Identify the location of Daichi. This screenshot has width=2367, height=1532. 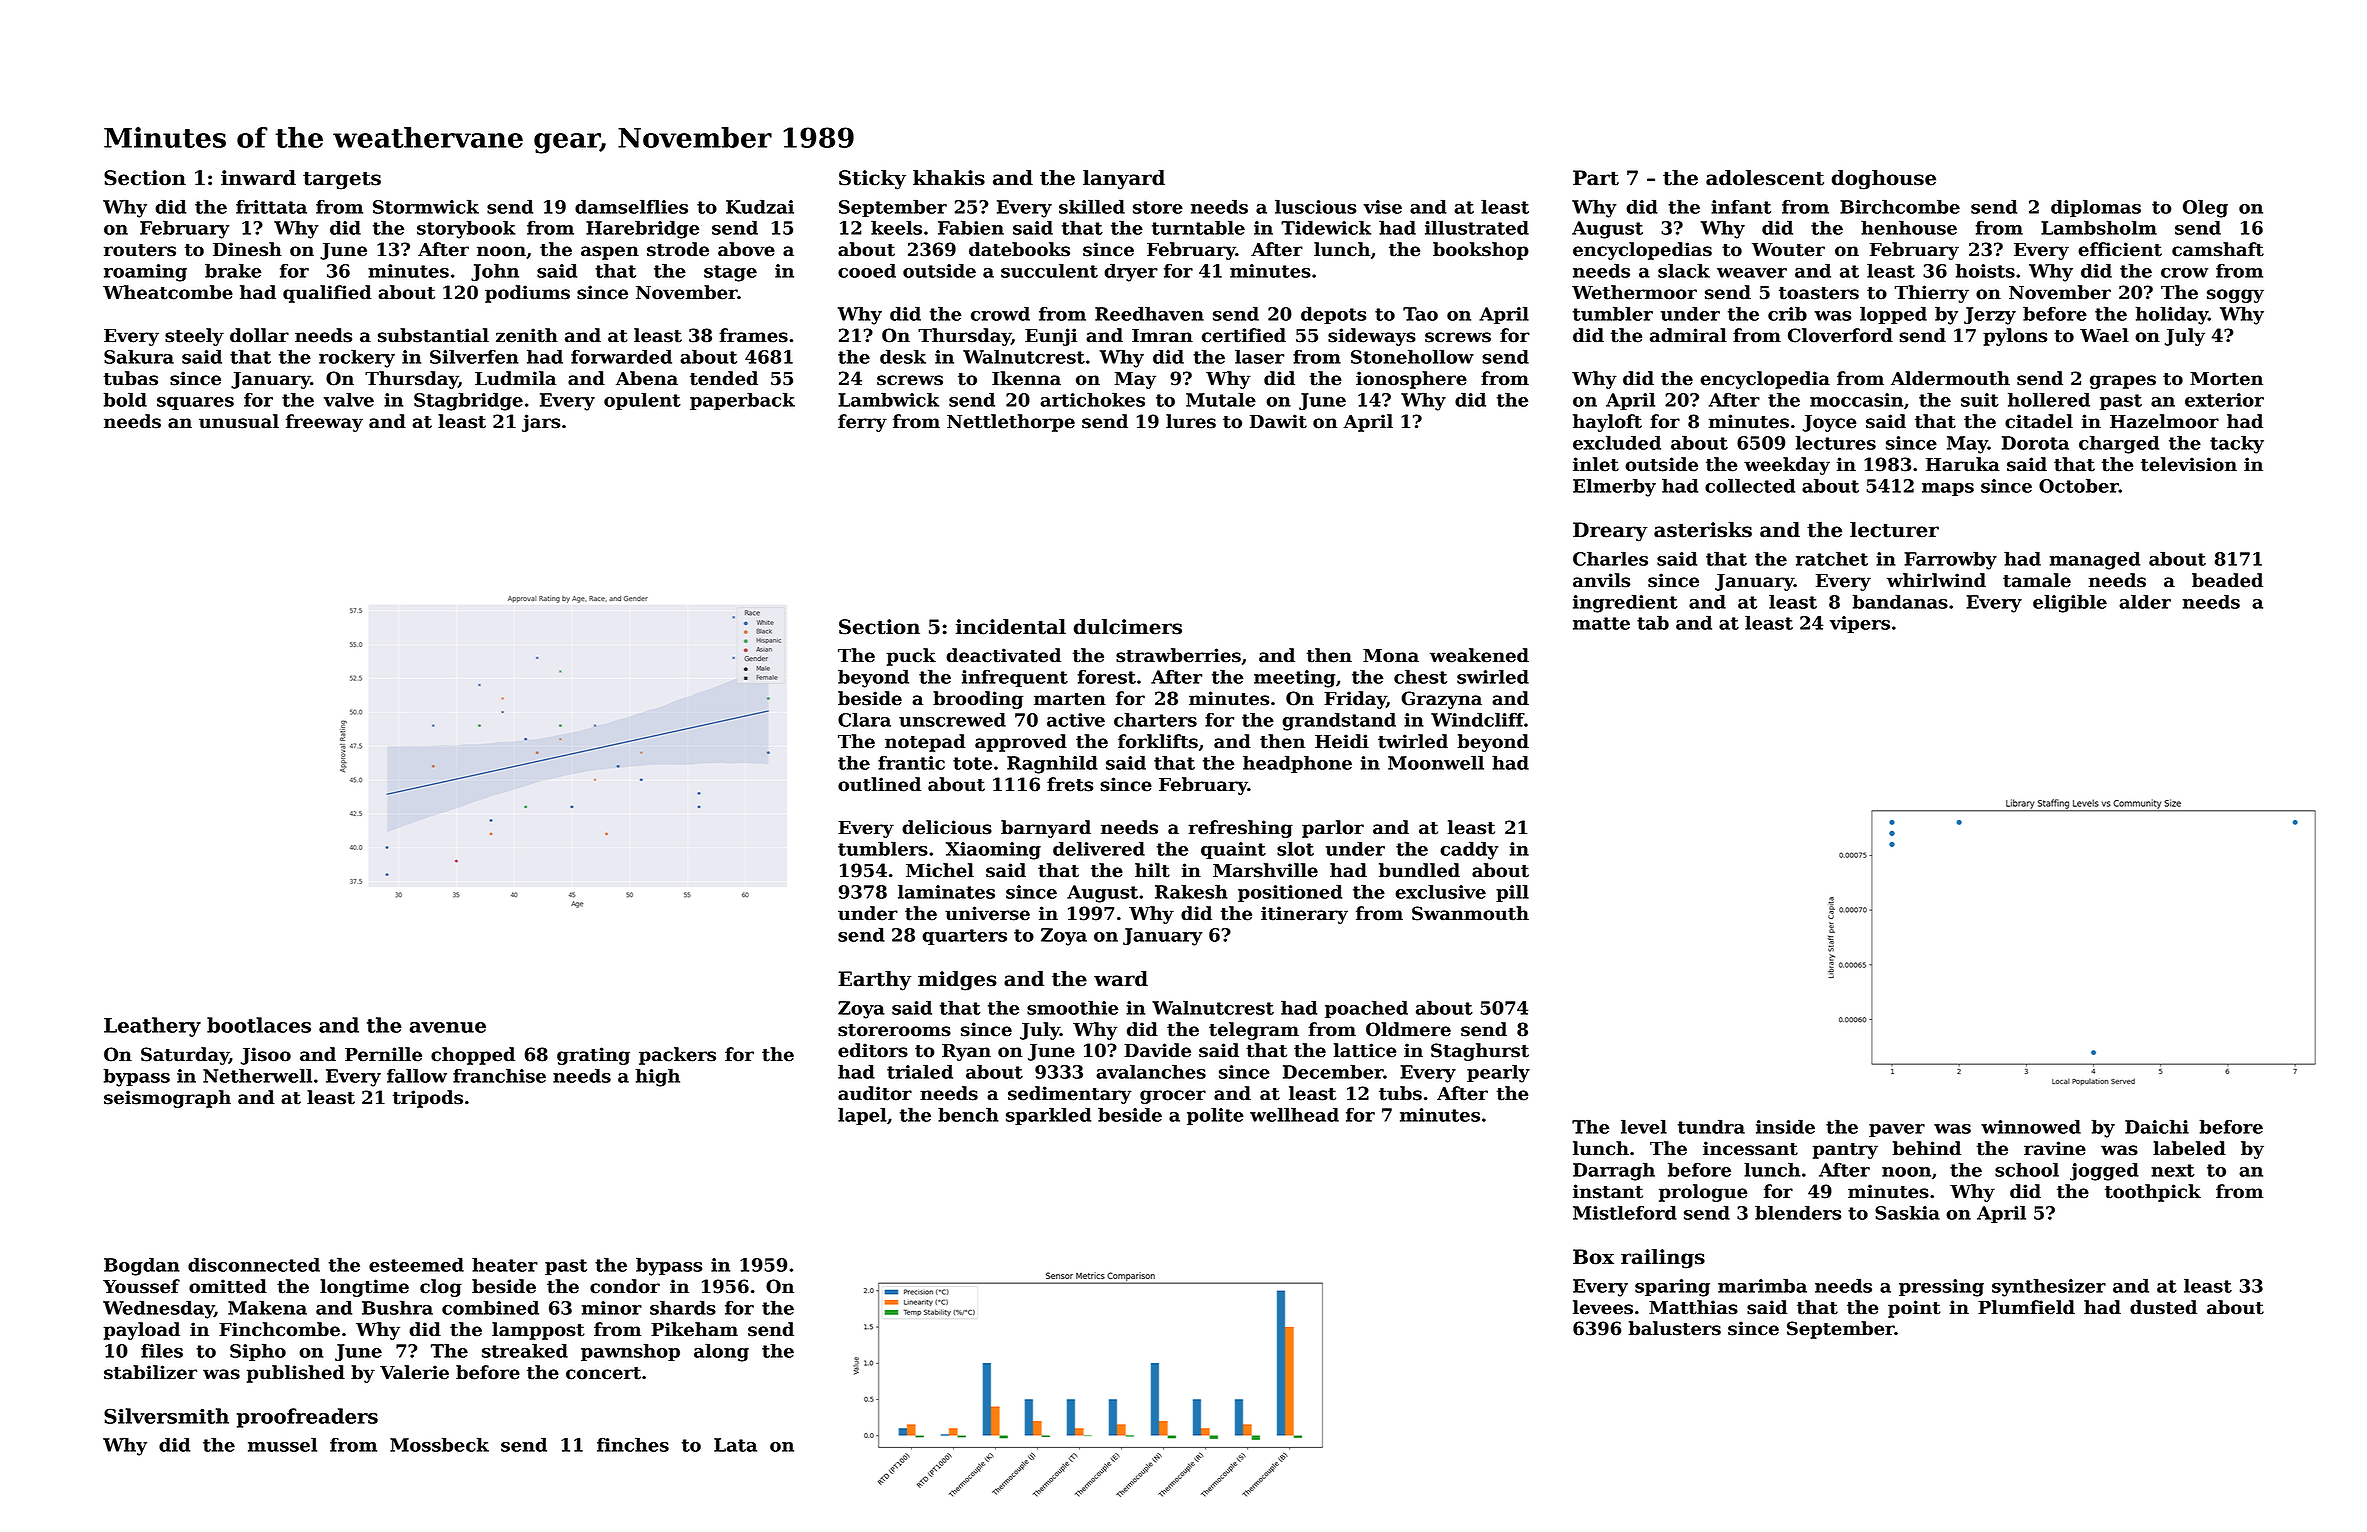
(2157, 1126).
